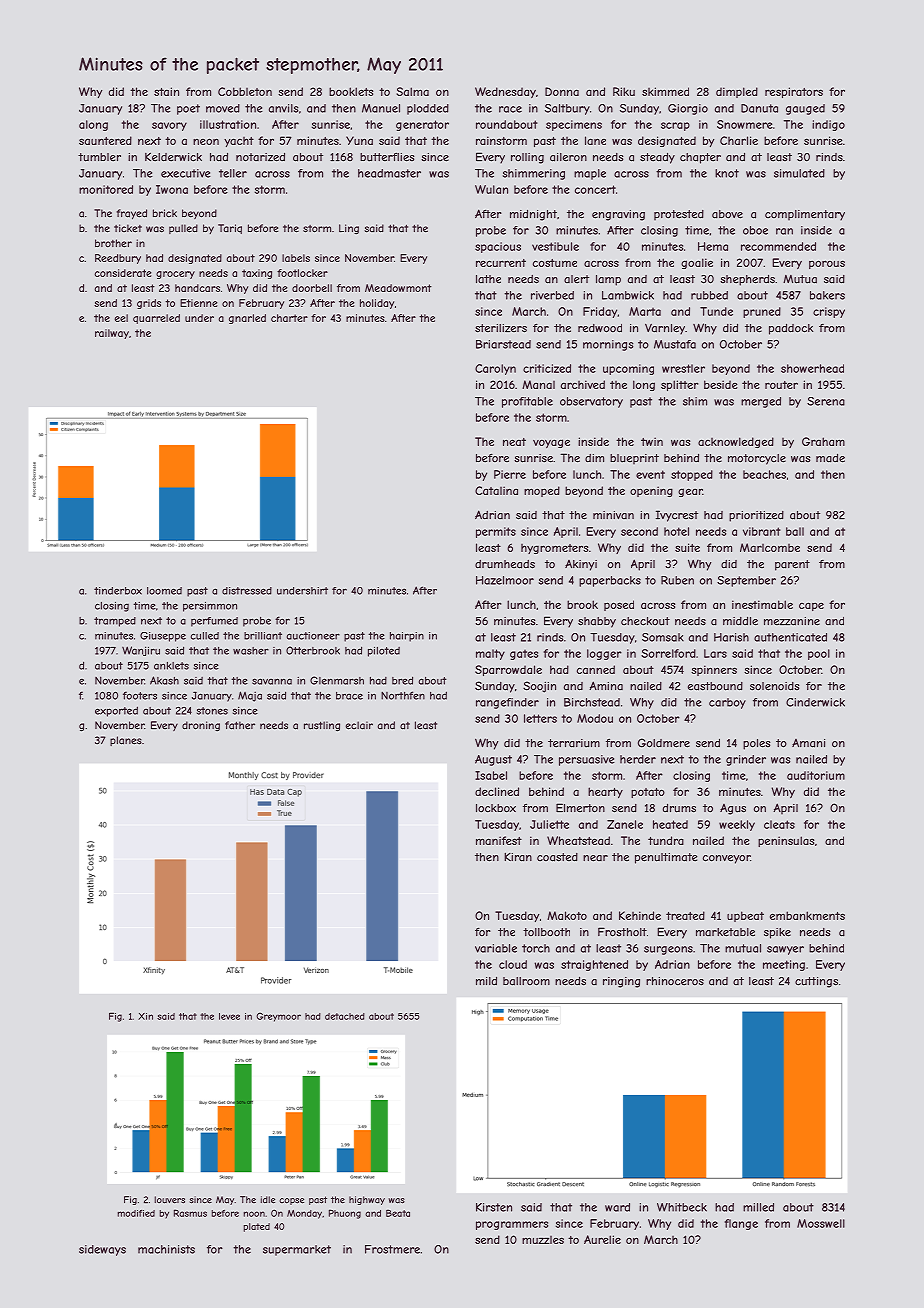 This image has width=924, height=1308. I want to click on levee, so click(229, 1016).
